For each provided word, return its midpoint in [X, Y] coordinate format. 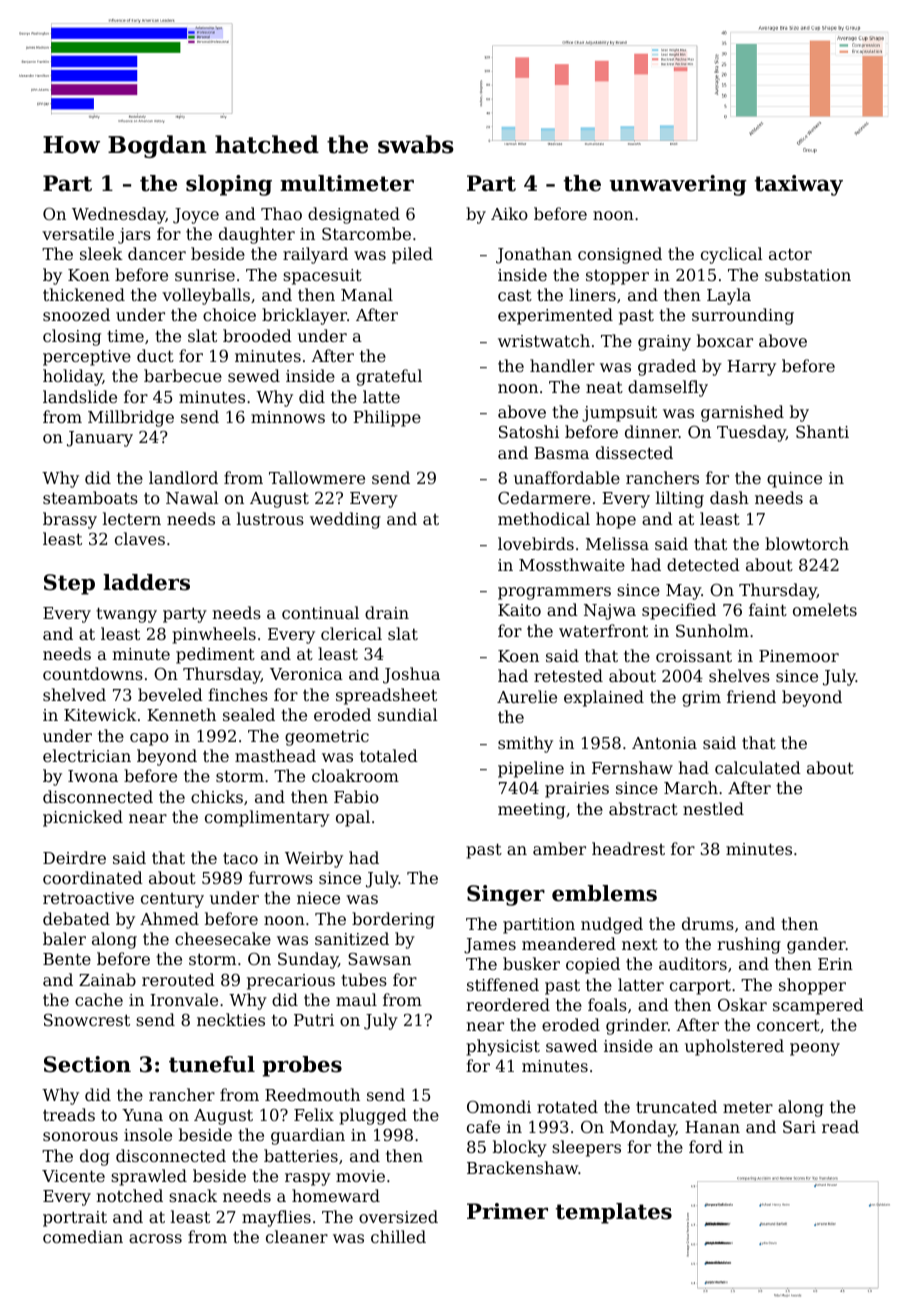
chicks [217, 796]
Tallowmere [317, 477]
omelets [825, 609]
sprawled [149, 1177]
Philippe [387, 418]
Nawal [192, 497]
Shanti [822, 431]
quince [794, 480]
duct [155, 355]
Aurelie [527, 696]
